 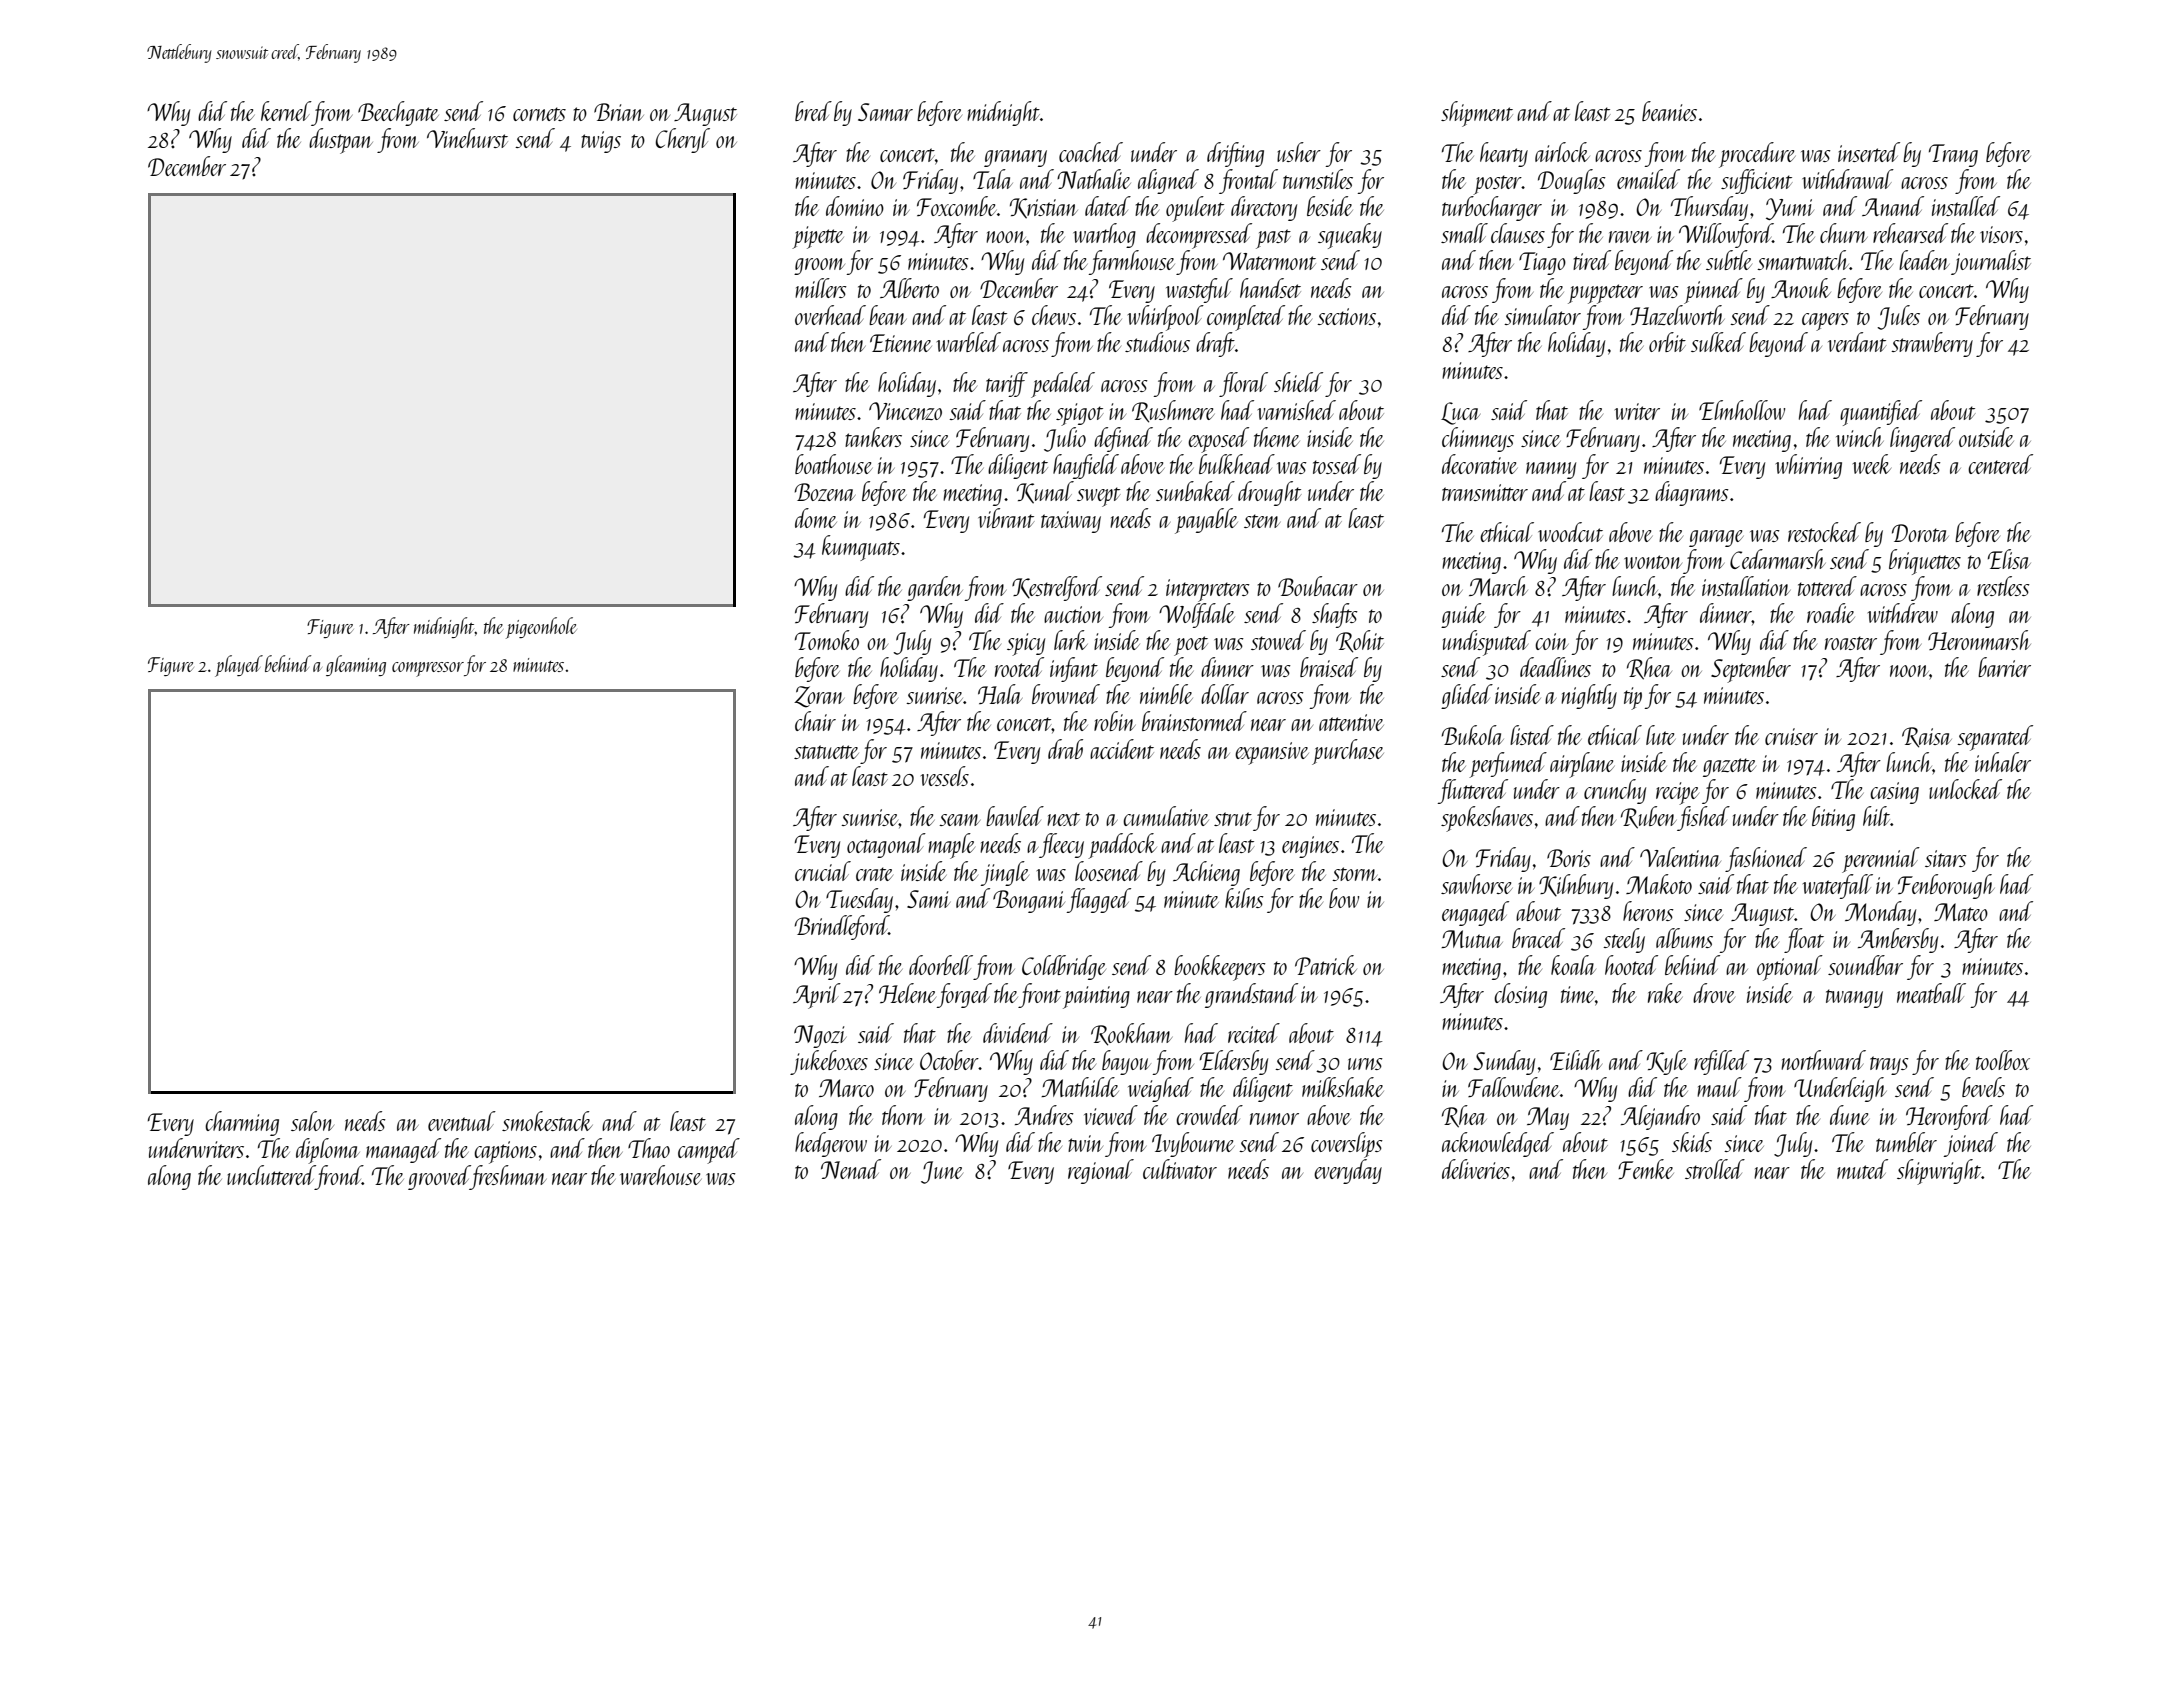 I want to click on shipwright, so click(x=1939, y=1172).
